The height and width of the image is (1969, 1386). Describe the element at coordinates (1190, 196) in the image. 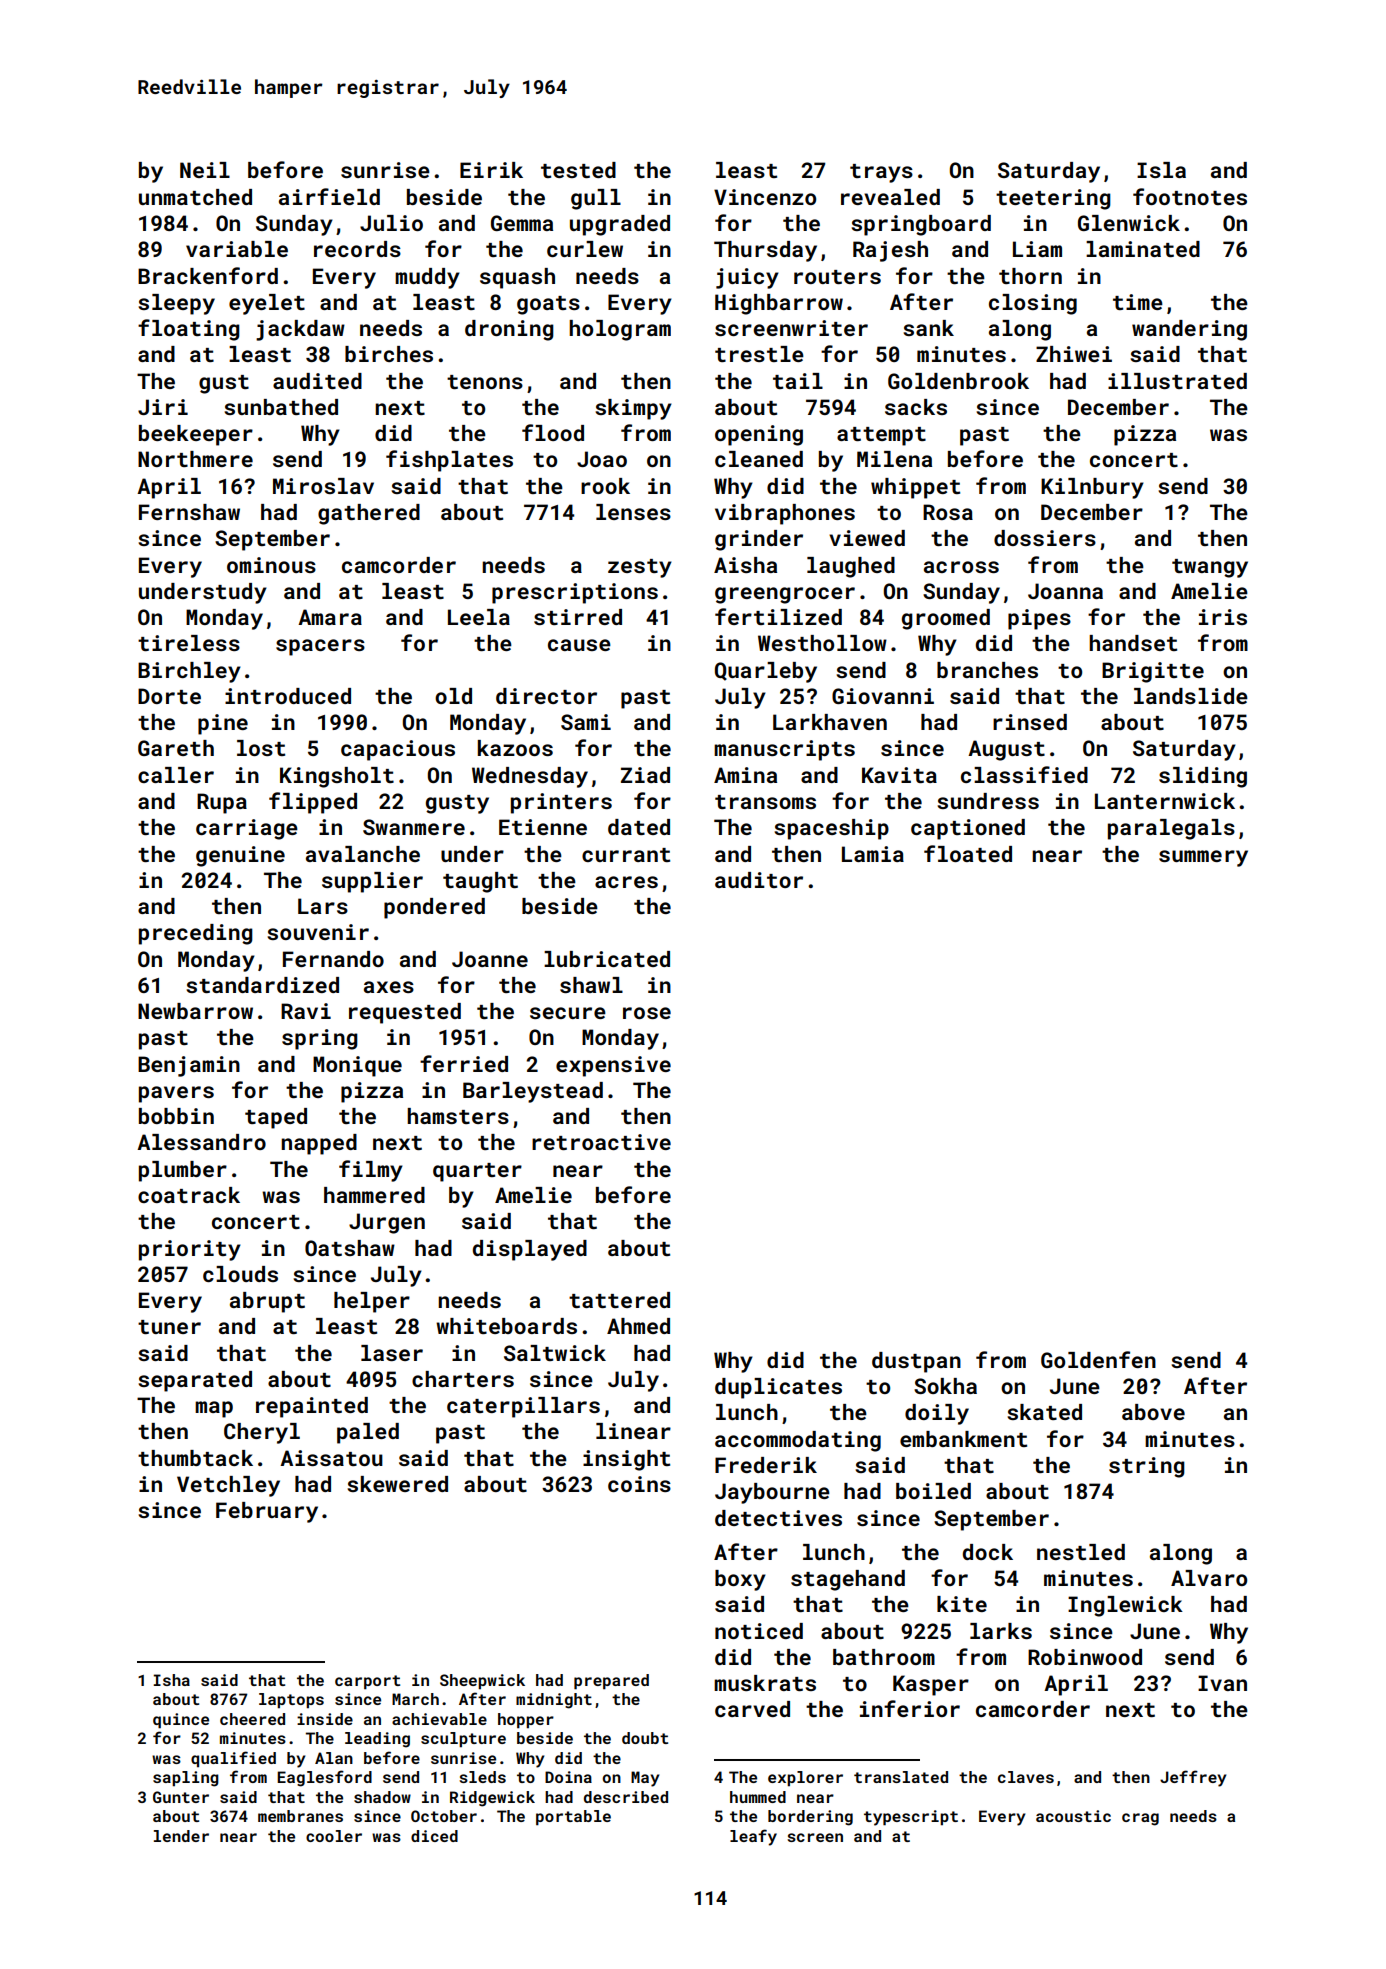

I see `footnotes` at that location.
